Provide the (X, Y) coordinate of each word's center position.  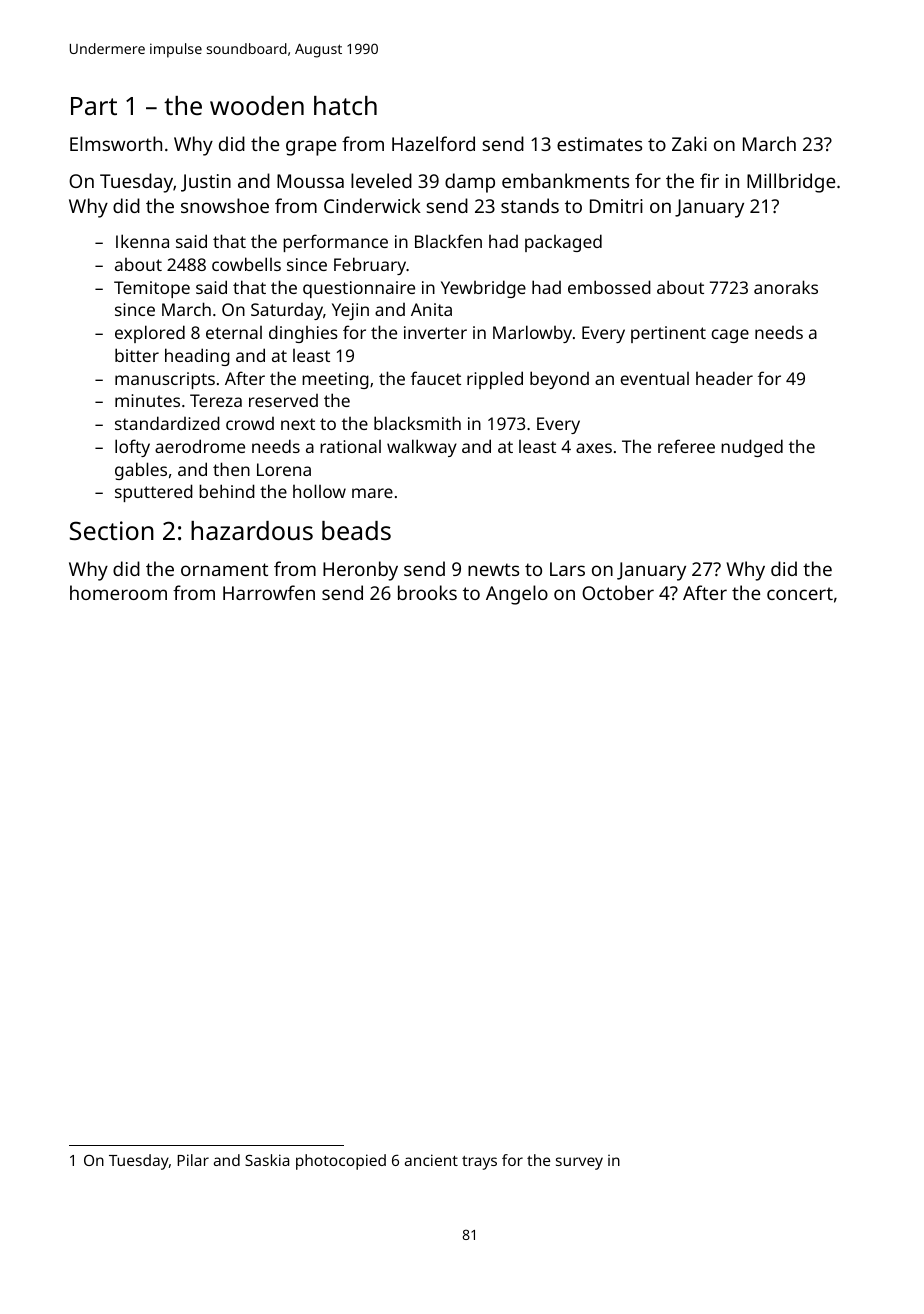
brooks (427, 592)
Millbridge (791, 183)
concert (800, 593)
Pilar (193, 1160)
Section (112, 530)
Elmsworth (116, 143)
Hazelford (433, 143)
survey (579, 1163)
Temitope (152, 289)
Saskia (267, 1160)
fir (709, 180)
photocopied (341, 1162)
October (618, 592)
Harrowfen (269, 592)
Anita (431, 309)
